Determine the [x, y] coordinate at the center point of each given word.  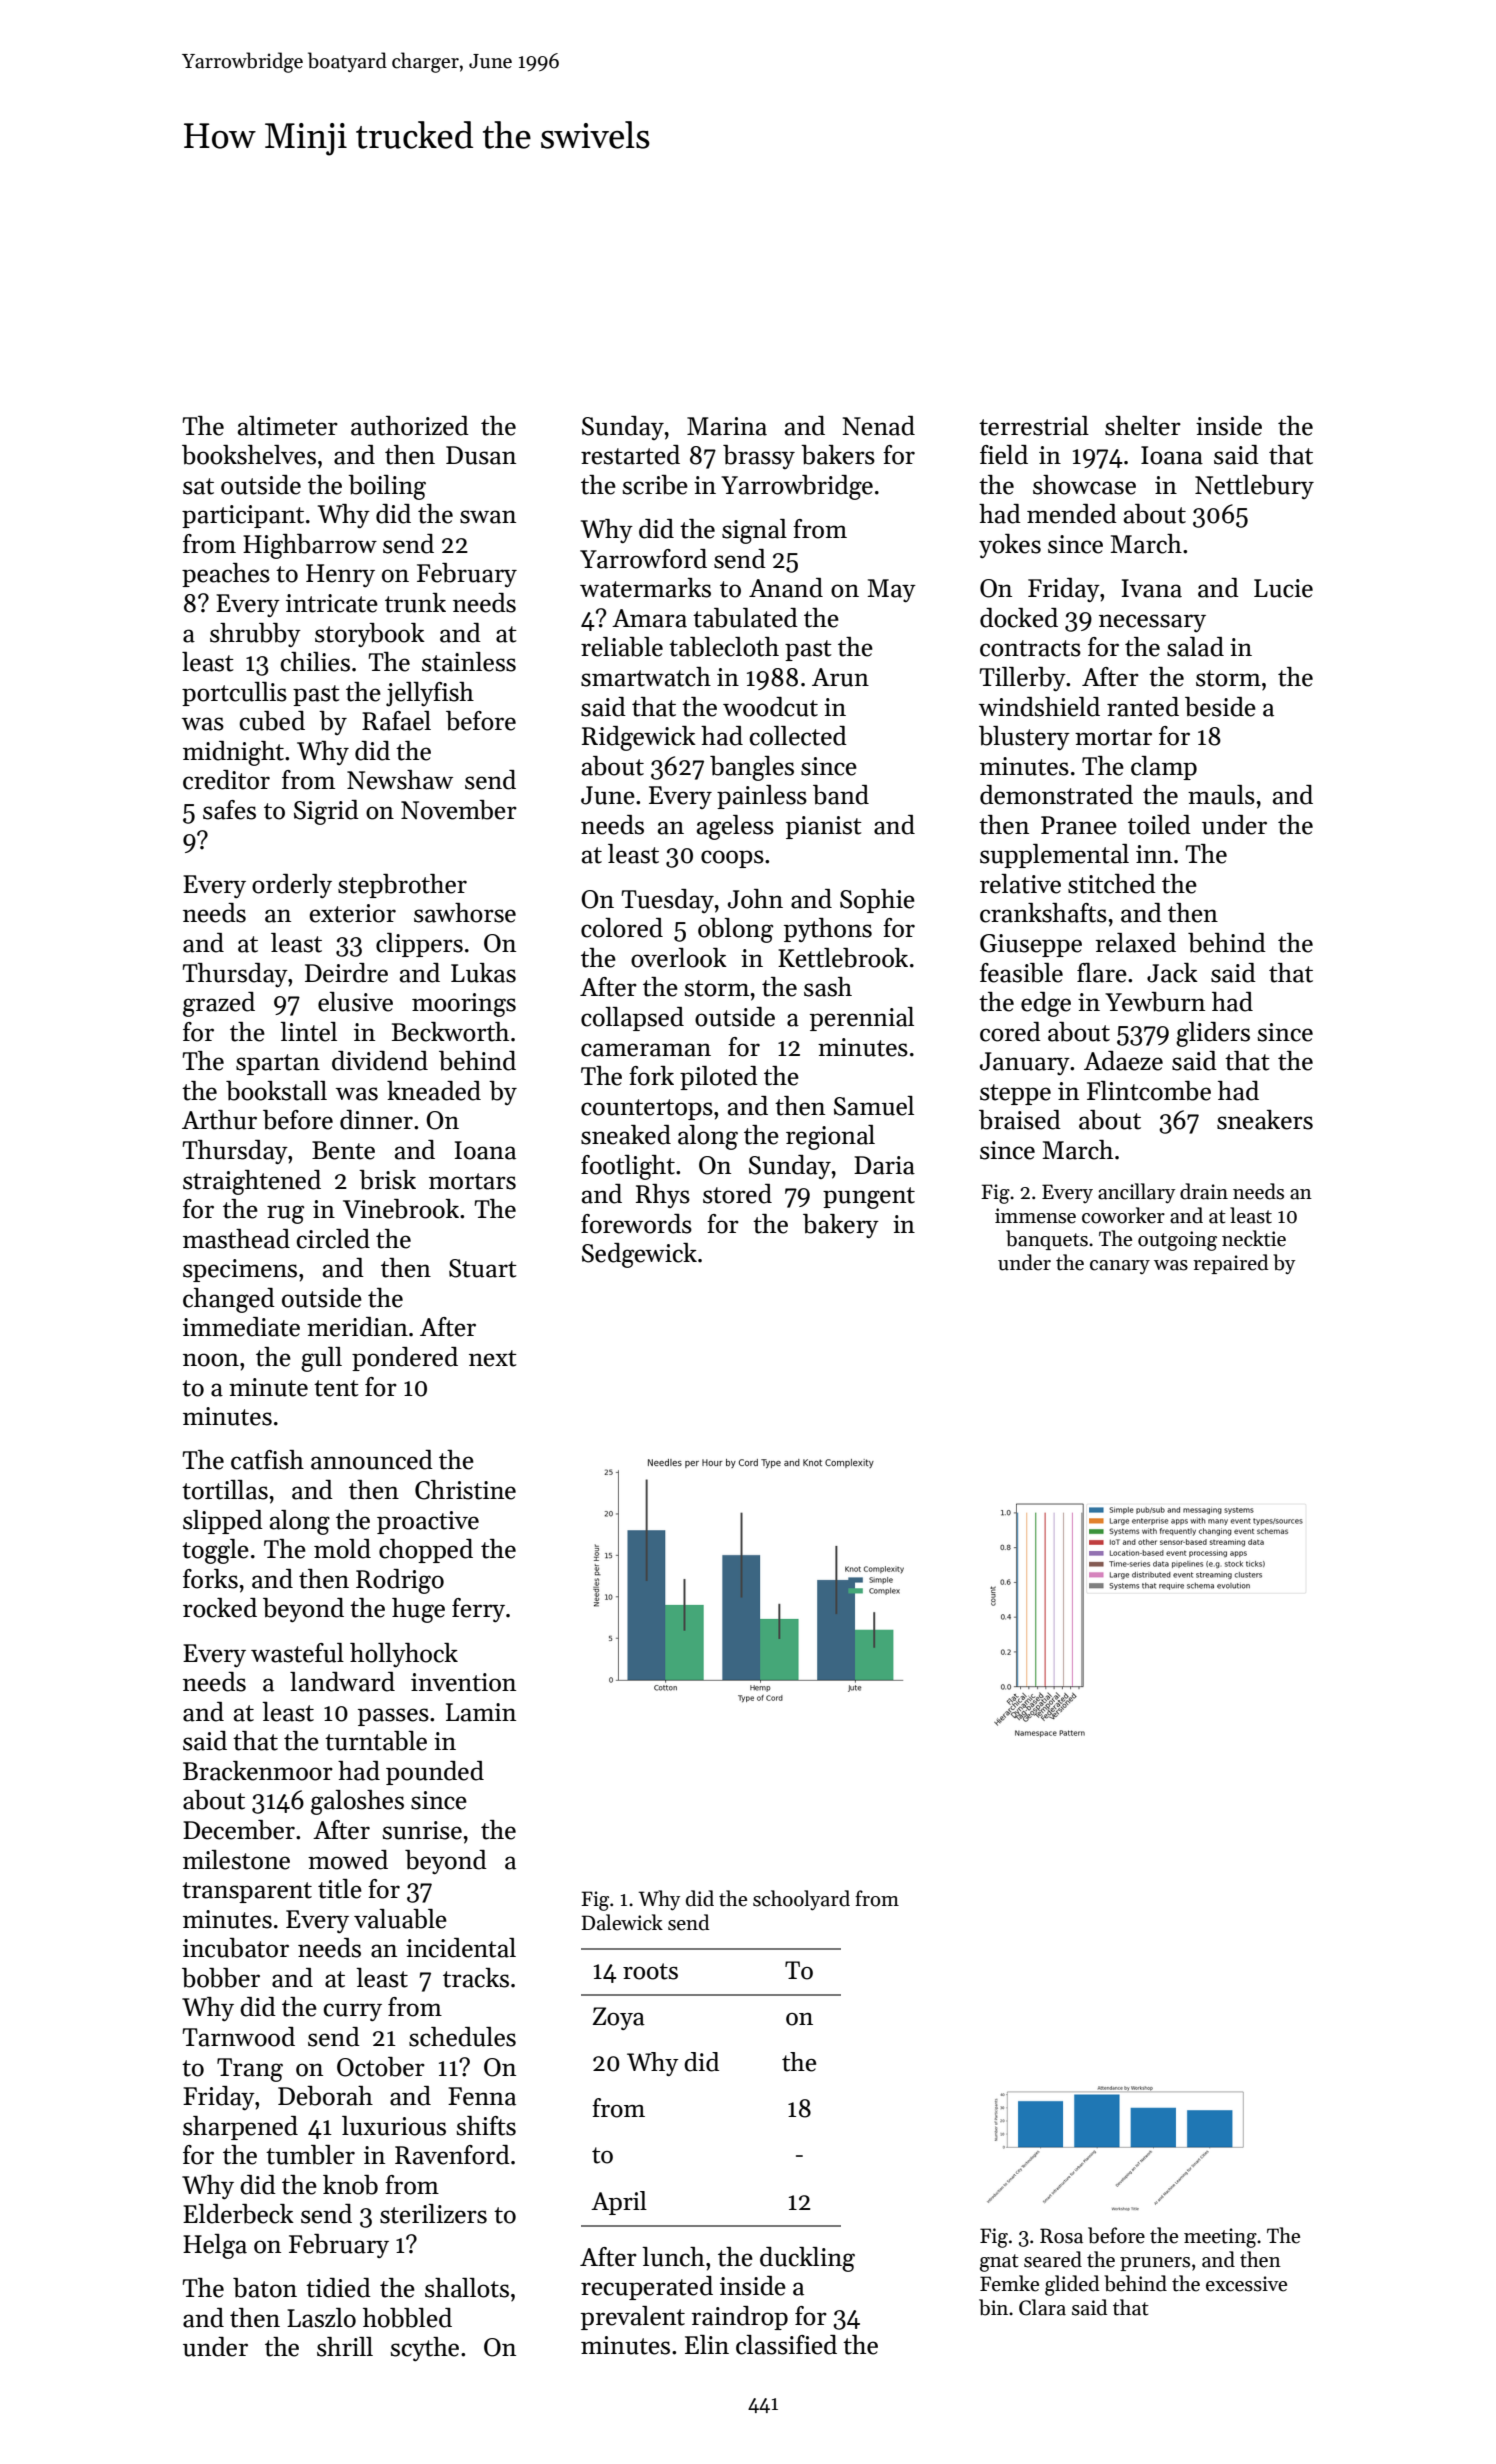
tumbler [310, 2155]
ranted [1143, 707]
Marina [727, 426]
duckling [807, 2259]
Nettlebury [1254, 487]
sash [828, 987]
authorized [410, 426]
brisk [387, 1180]
